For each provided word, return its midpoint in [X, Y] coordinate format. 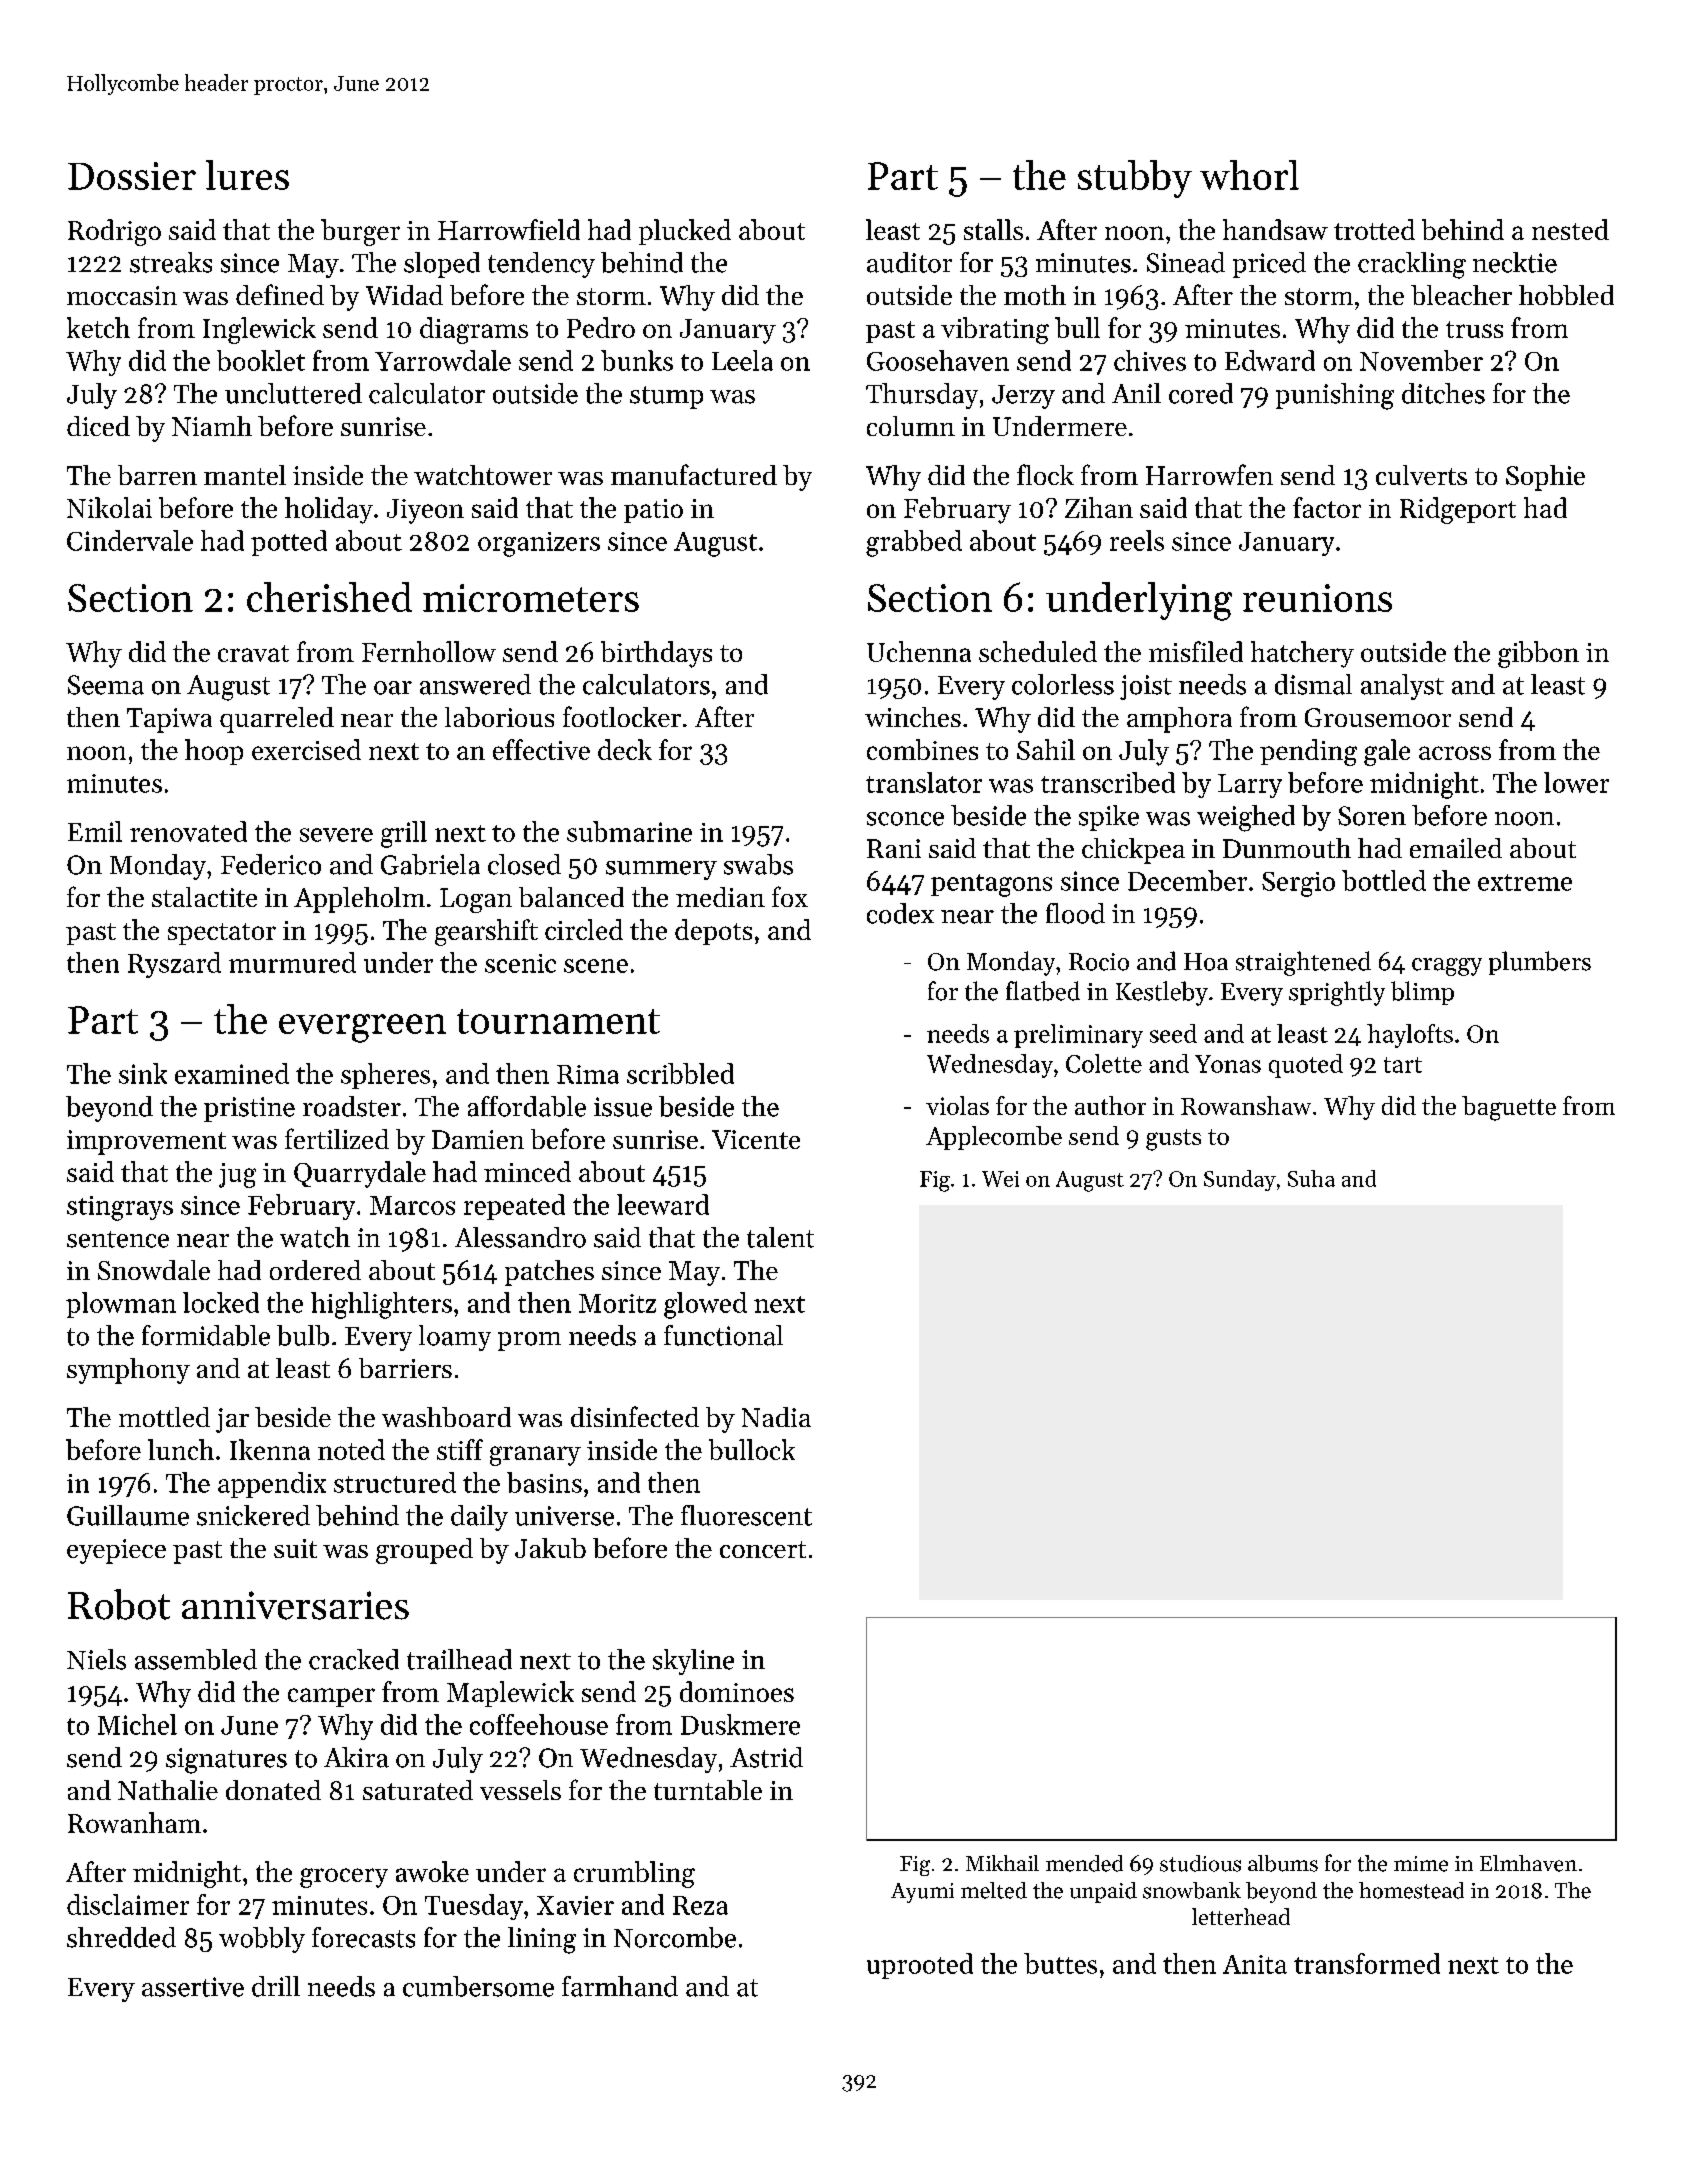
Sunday [1240, 1180]
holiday [329, 510]
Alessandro [520, 1237]
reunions [1317, 598]
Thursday [922, 396]
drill [276, 1986]
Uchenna [919, 651]
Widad [404, 295]
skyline [693, 1662]
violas [957, 1105]
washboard [446, 1417]
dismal [1313, 684]
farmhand [620, 1986]
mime [1421, 1864]
